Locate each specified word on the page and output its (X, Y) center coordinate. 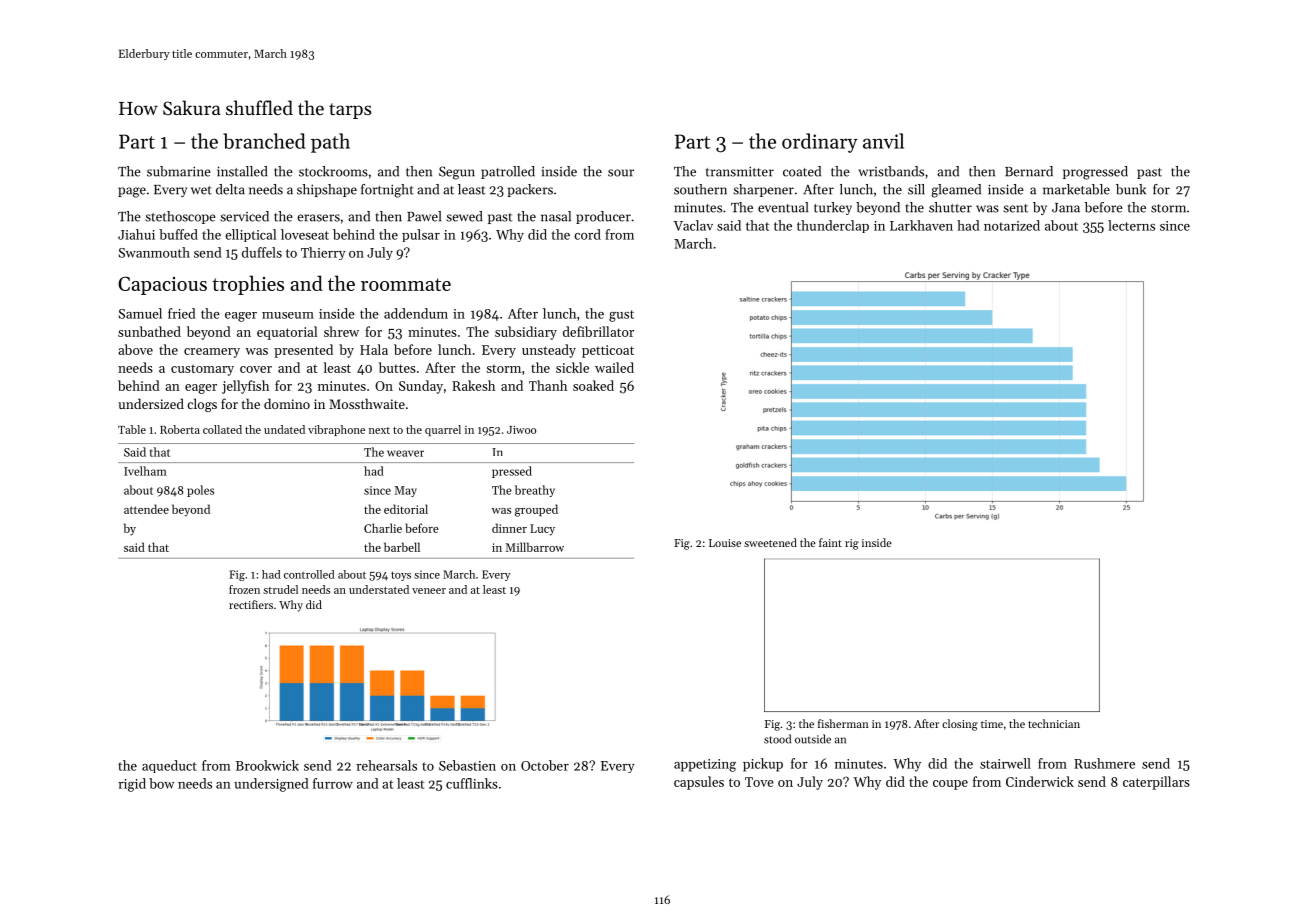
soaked (593, 385)
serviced (244, 216)
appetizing (705, 765)
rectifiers (251, 604)
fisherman (843, 723)
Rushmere (1104, 763)
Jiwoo (521, 430)
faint (830, 542)
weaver (405, 453)
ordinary (820, 143)
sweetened (770, 542)
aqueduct (169, 766)
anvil (883, 141)
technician (1054, 723)
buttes (397, 367)
